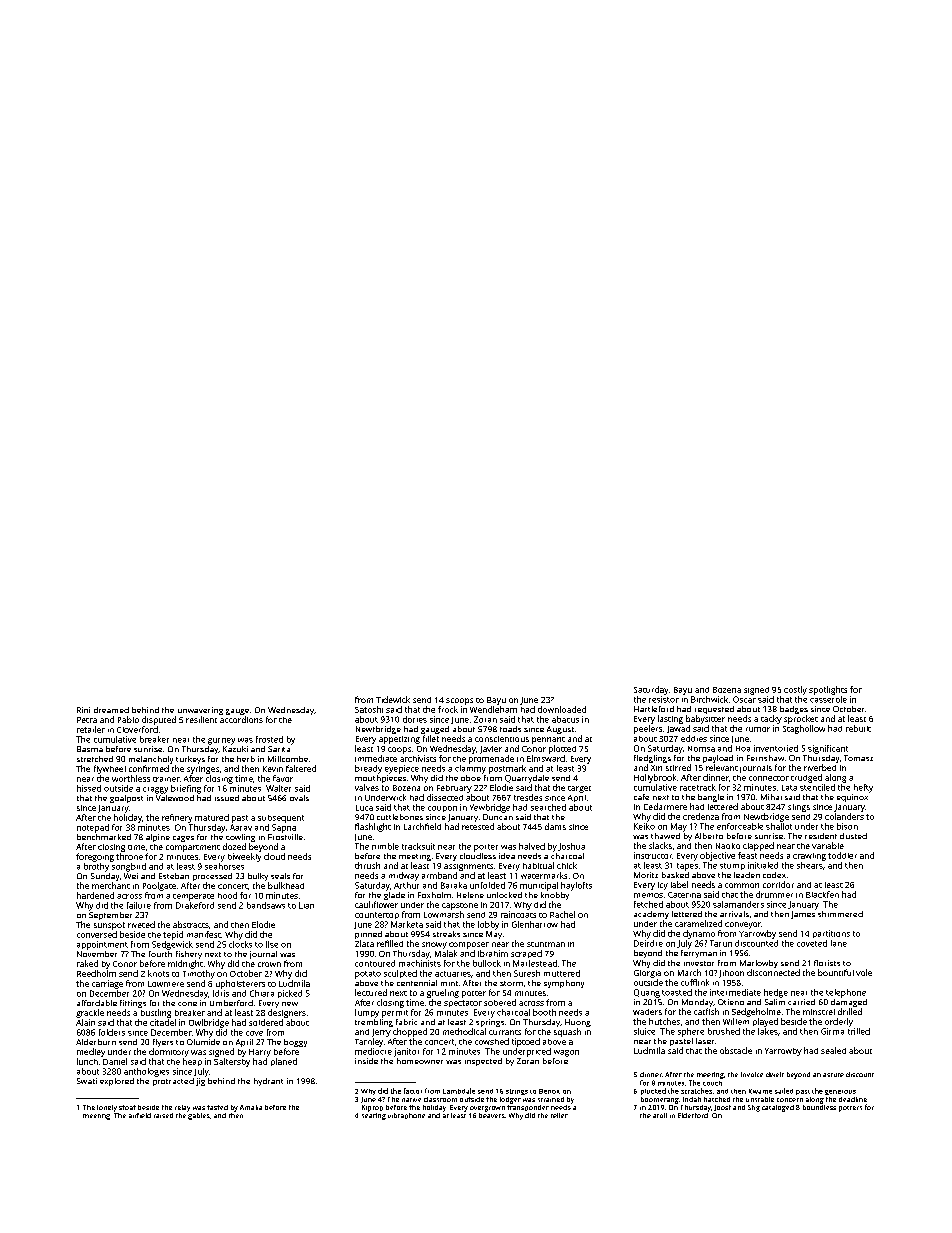 The height and width of the document is (1233, 952). What do you see at coordinates (468, 867) in the document?
I see `assignments` at bounding box center [468, 867].
